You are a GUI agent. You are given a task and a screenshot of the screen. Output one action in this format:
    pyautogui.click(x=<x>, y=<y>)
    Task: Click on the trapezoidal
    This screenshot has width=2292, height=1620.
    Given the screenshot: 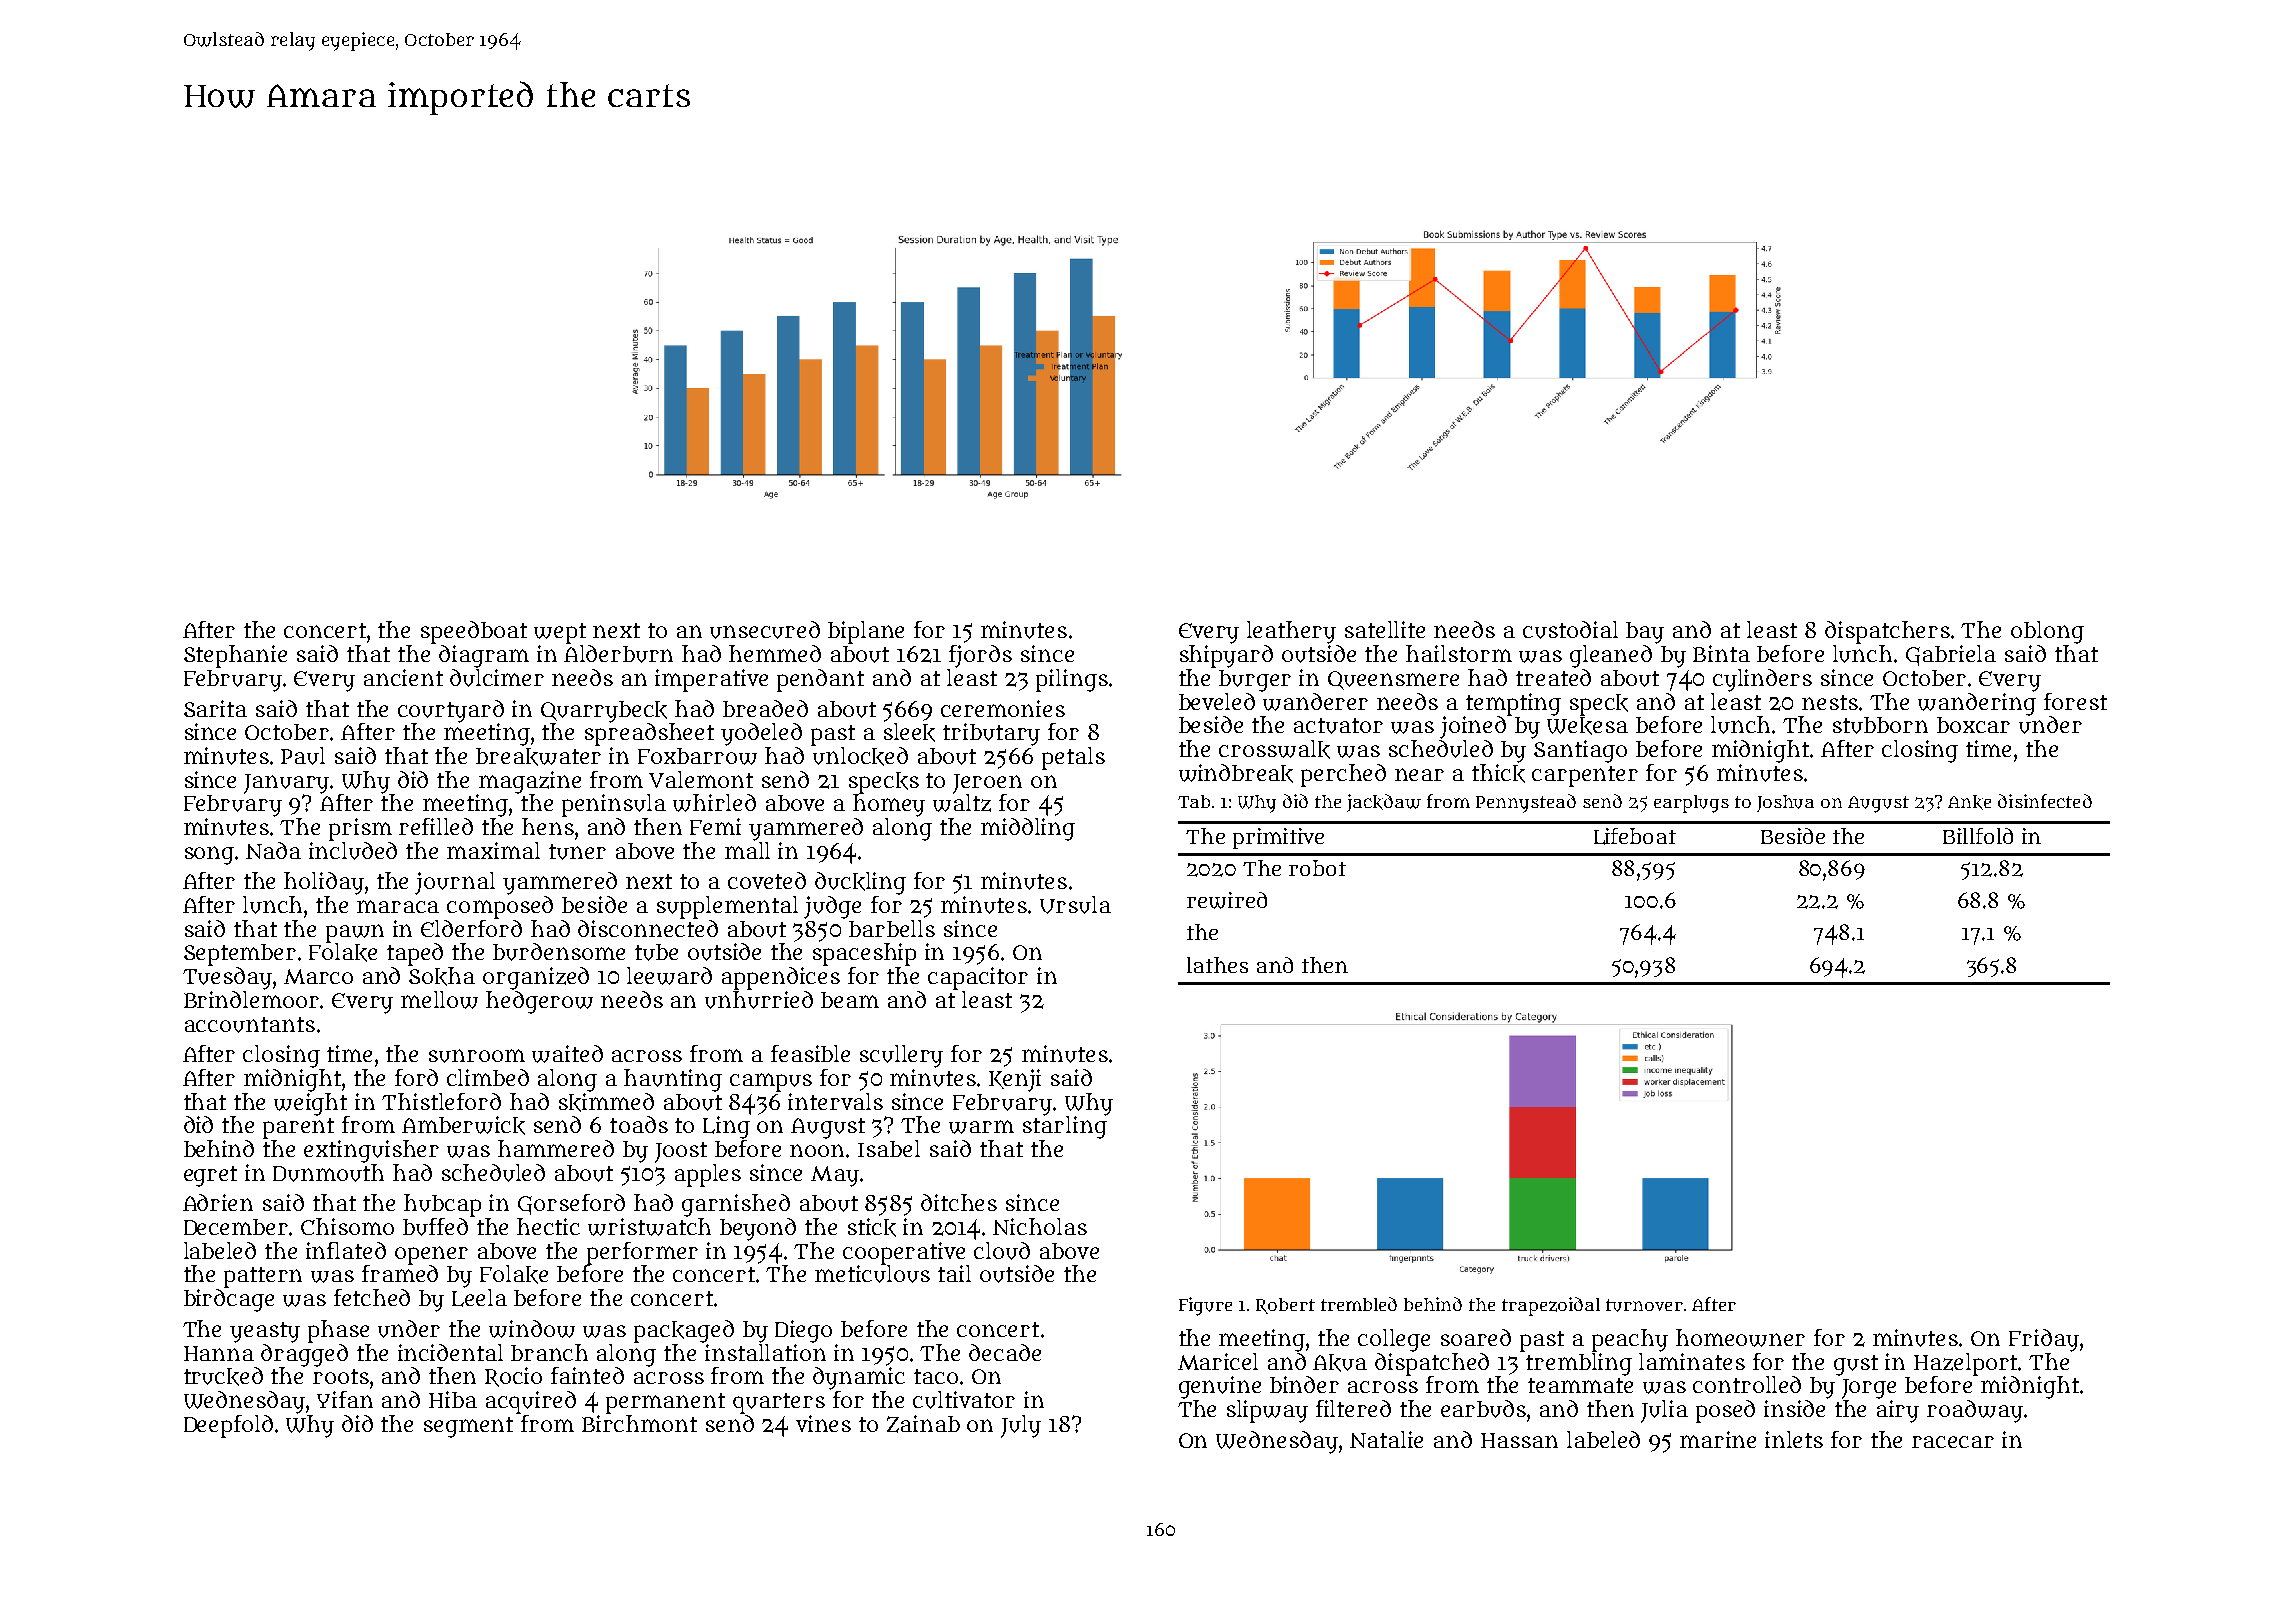 What is the action you would take?
    pyautogui.click(x=1551, y=1306)
